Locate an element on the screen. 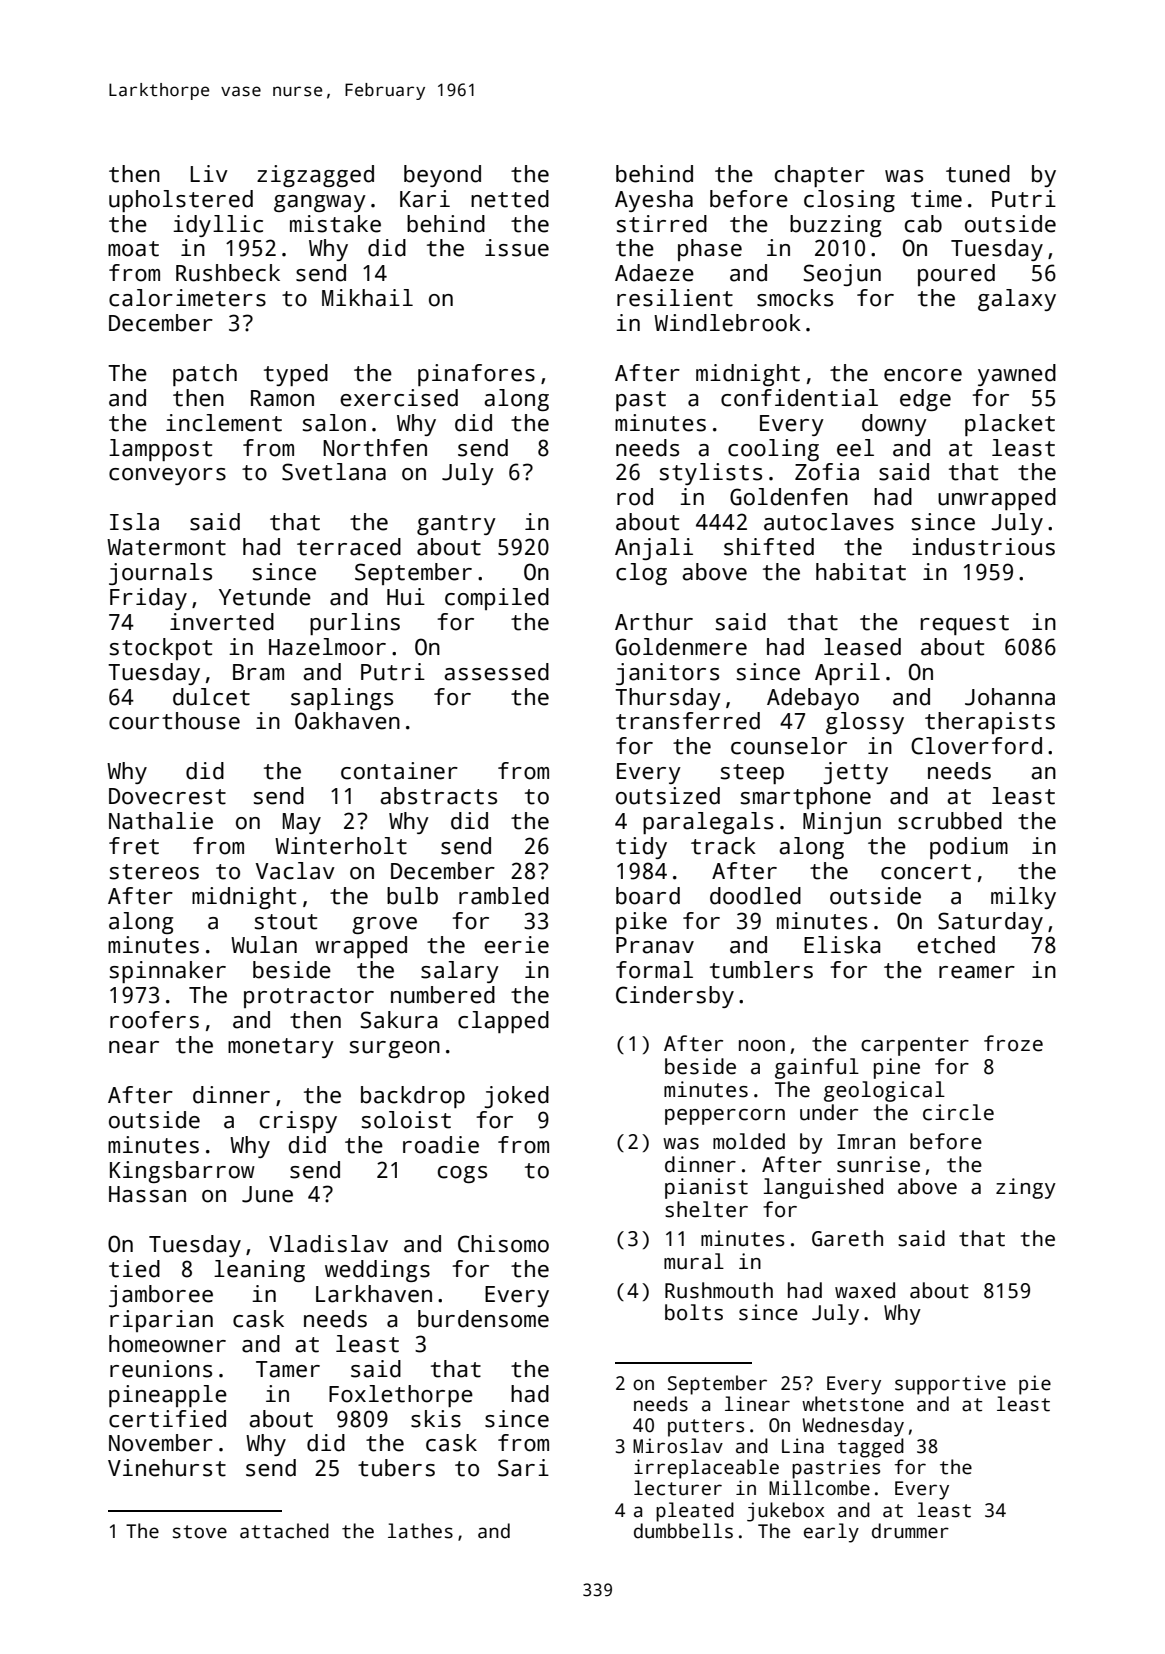  bolts is located at coordinates (694, 1312).
